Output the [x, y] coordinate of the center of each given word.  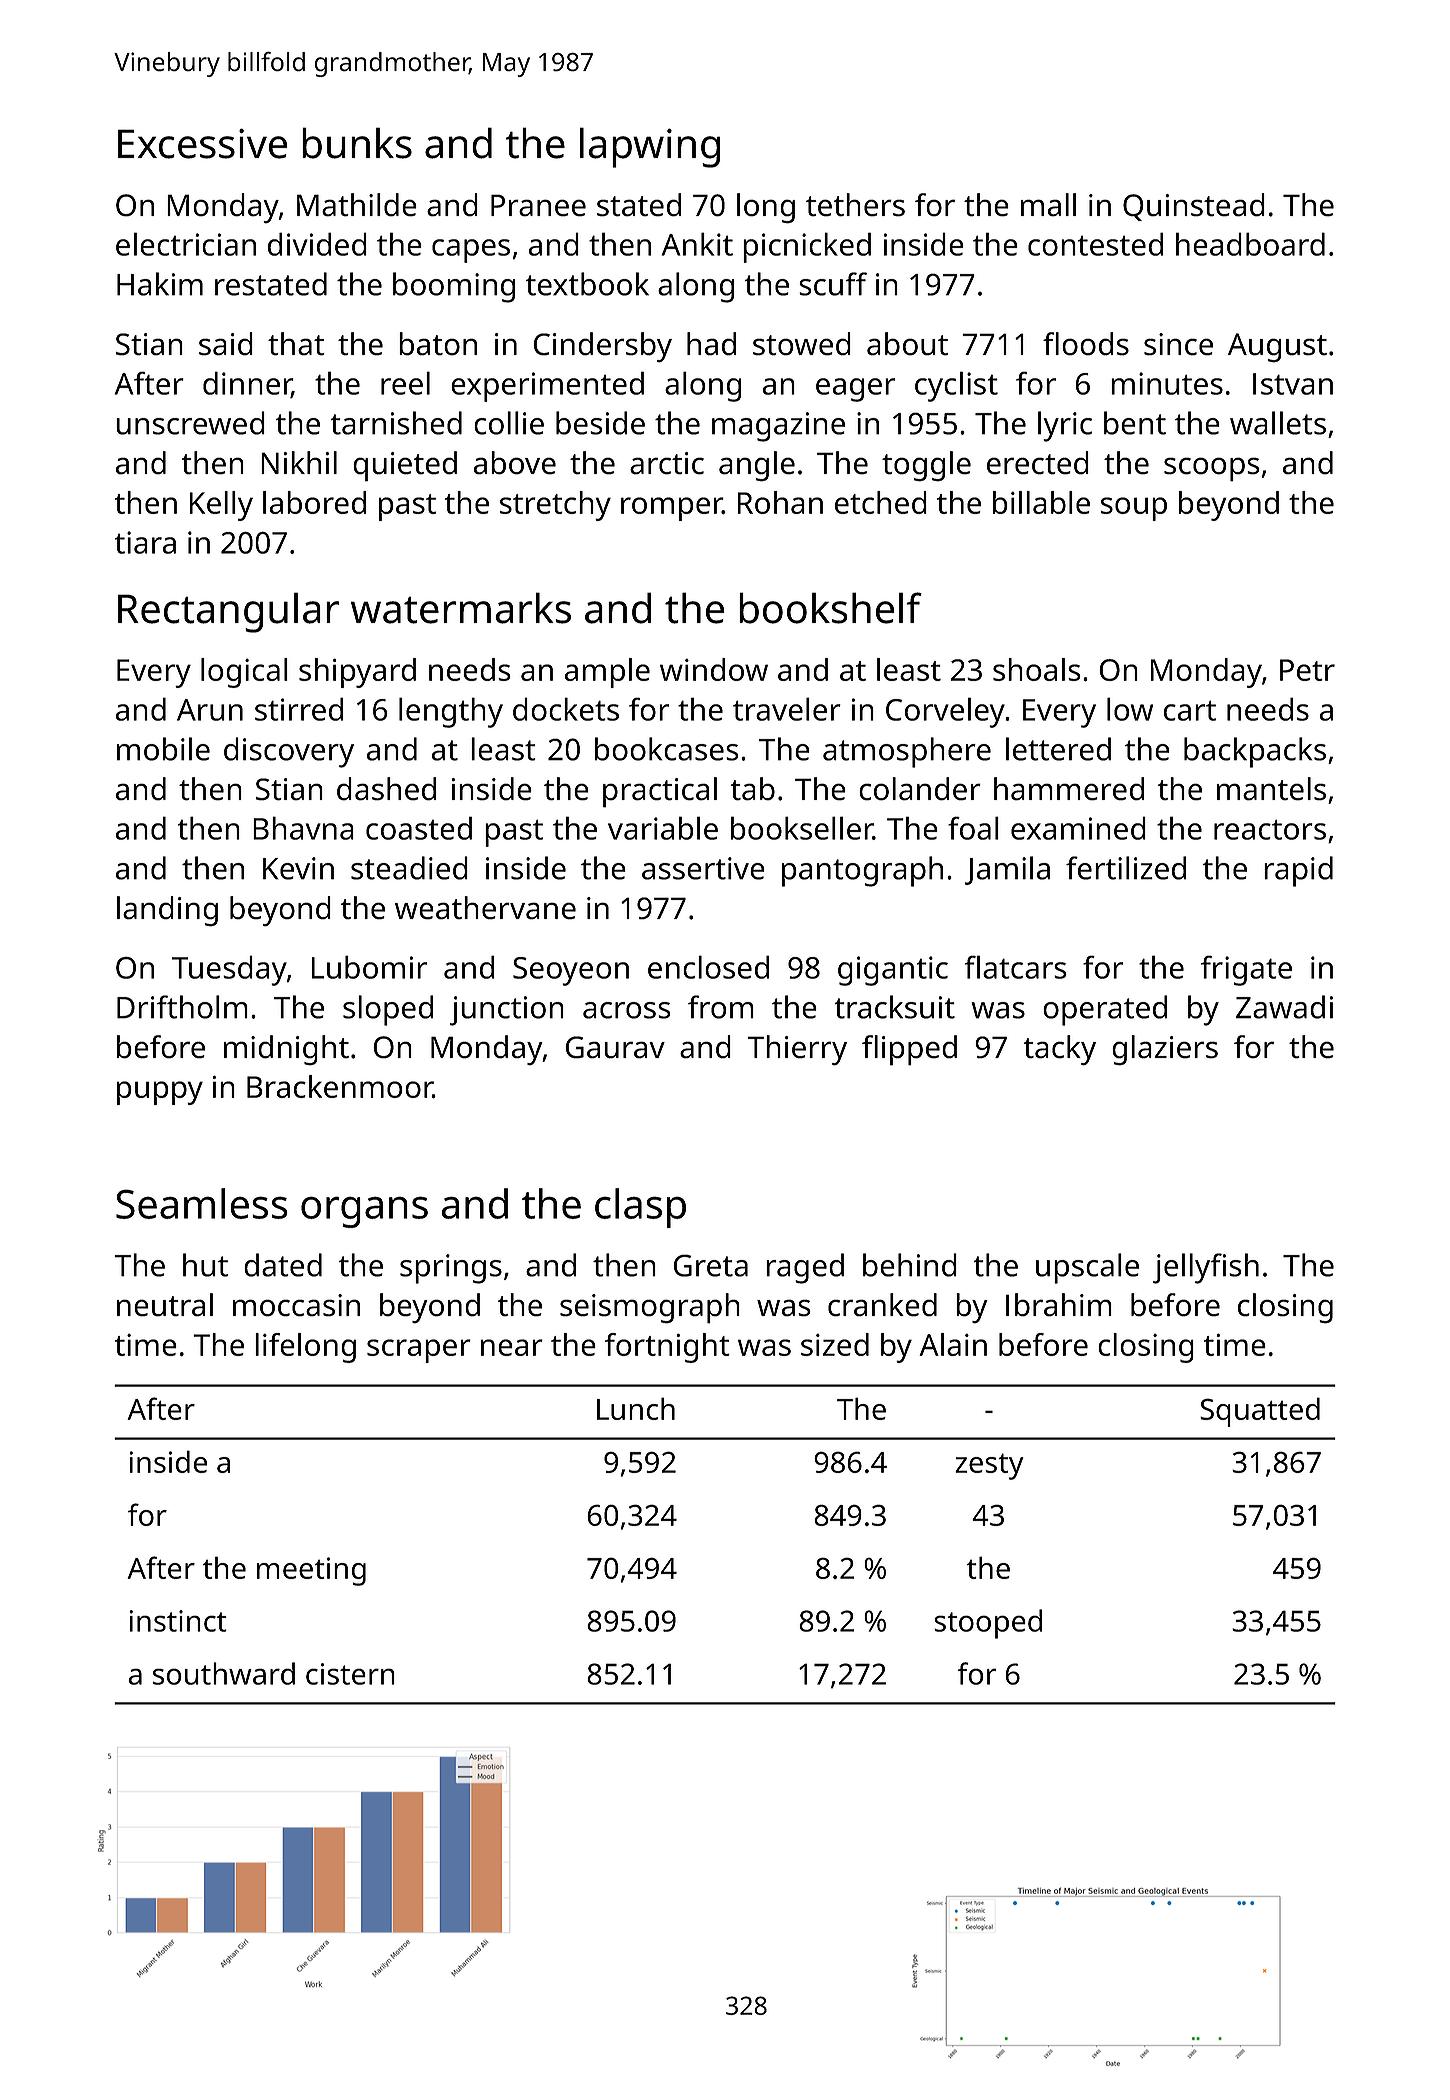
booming [454, 287]
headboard [1250, 244]
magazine [778, 427]
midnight [286, 1050]
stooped [988, 1624]
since [1178, 344]
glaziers [1165, 1050]
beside [600, 423]
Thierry [797, 1050]
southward [224, 1673]
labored [314, 502]
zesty [989, 1466]
